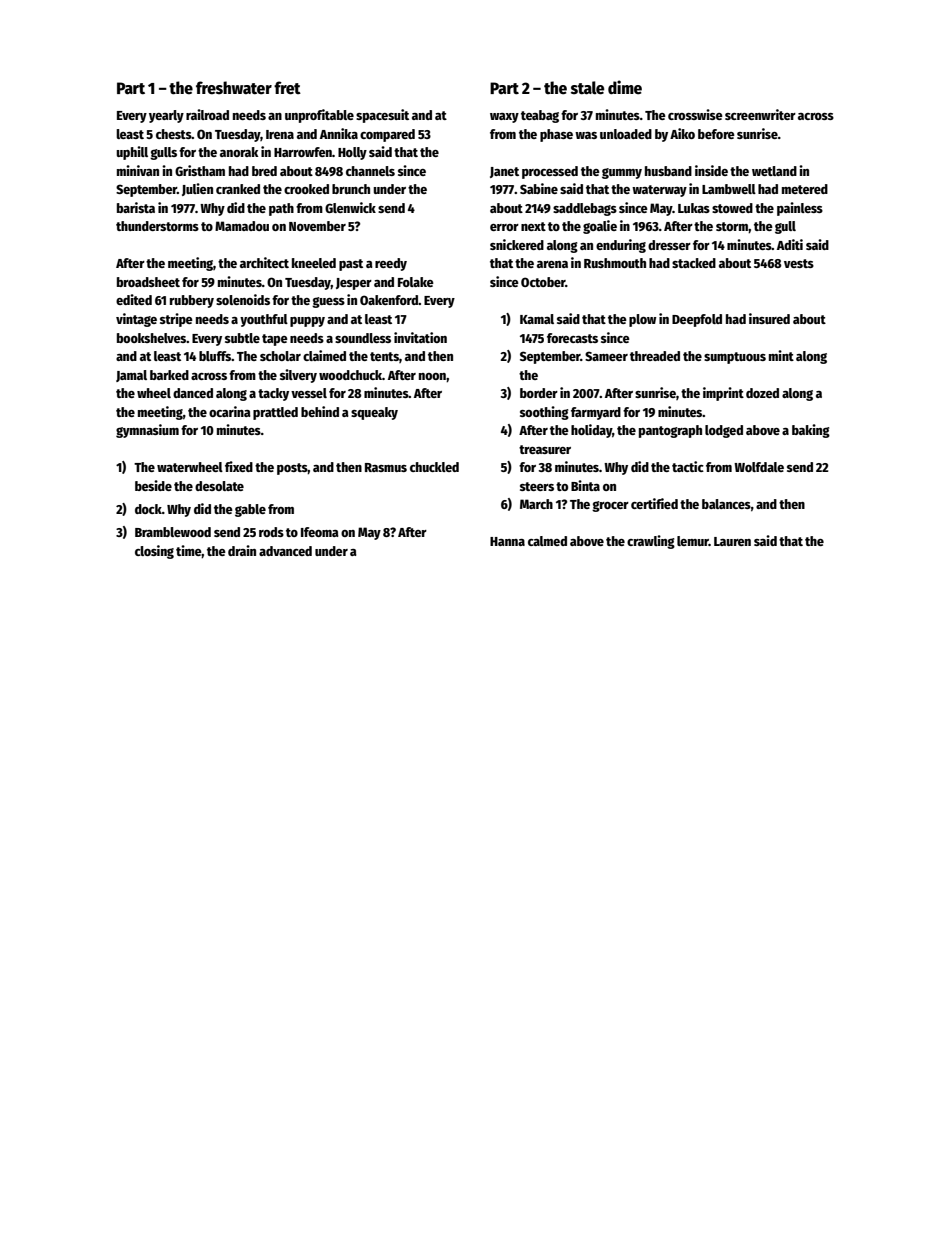 The width and height of the document is (952, 1233). What do you see at coordinates (350, 375) in the document?
I see `woodchuck` at bounding box center [350, 375].
